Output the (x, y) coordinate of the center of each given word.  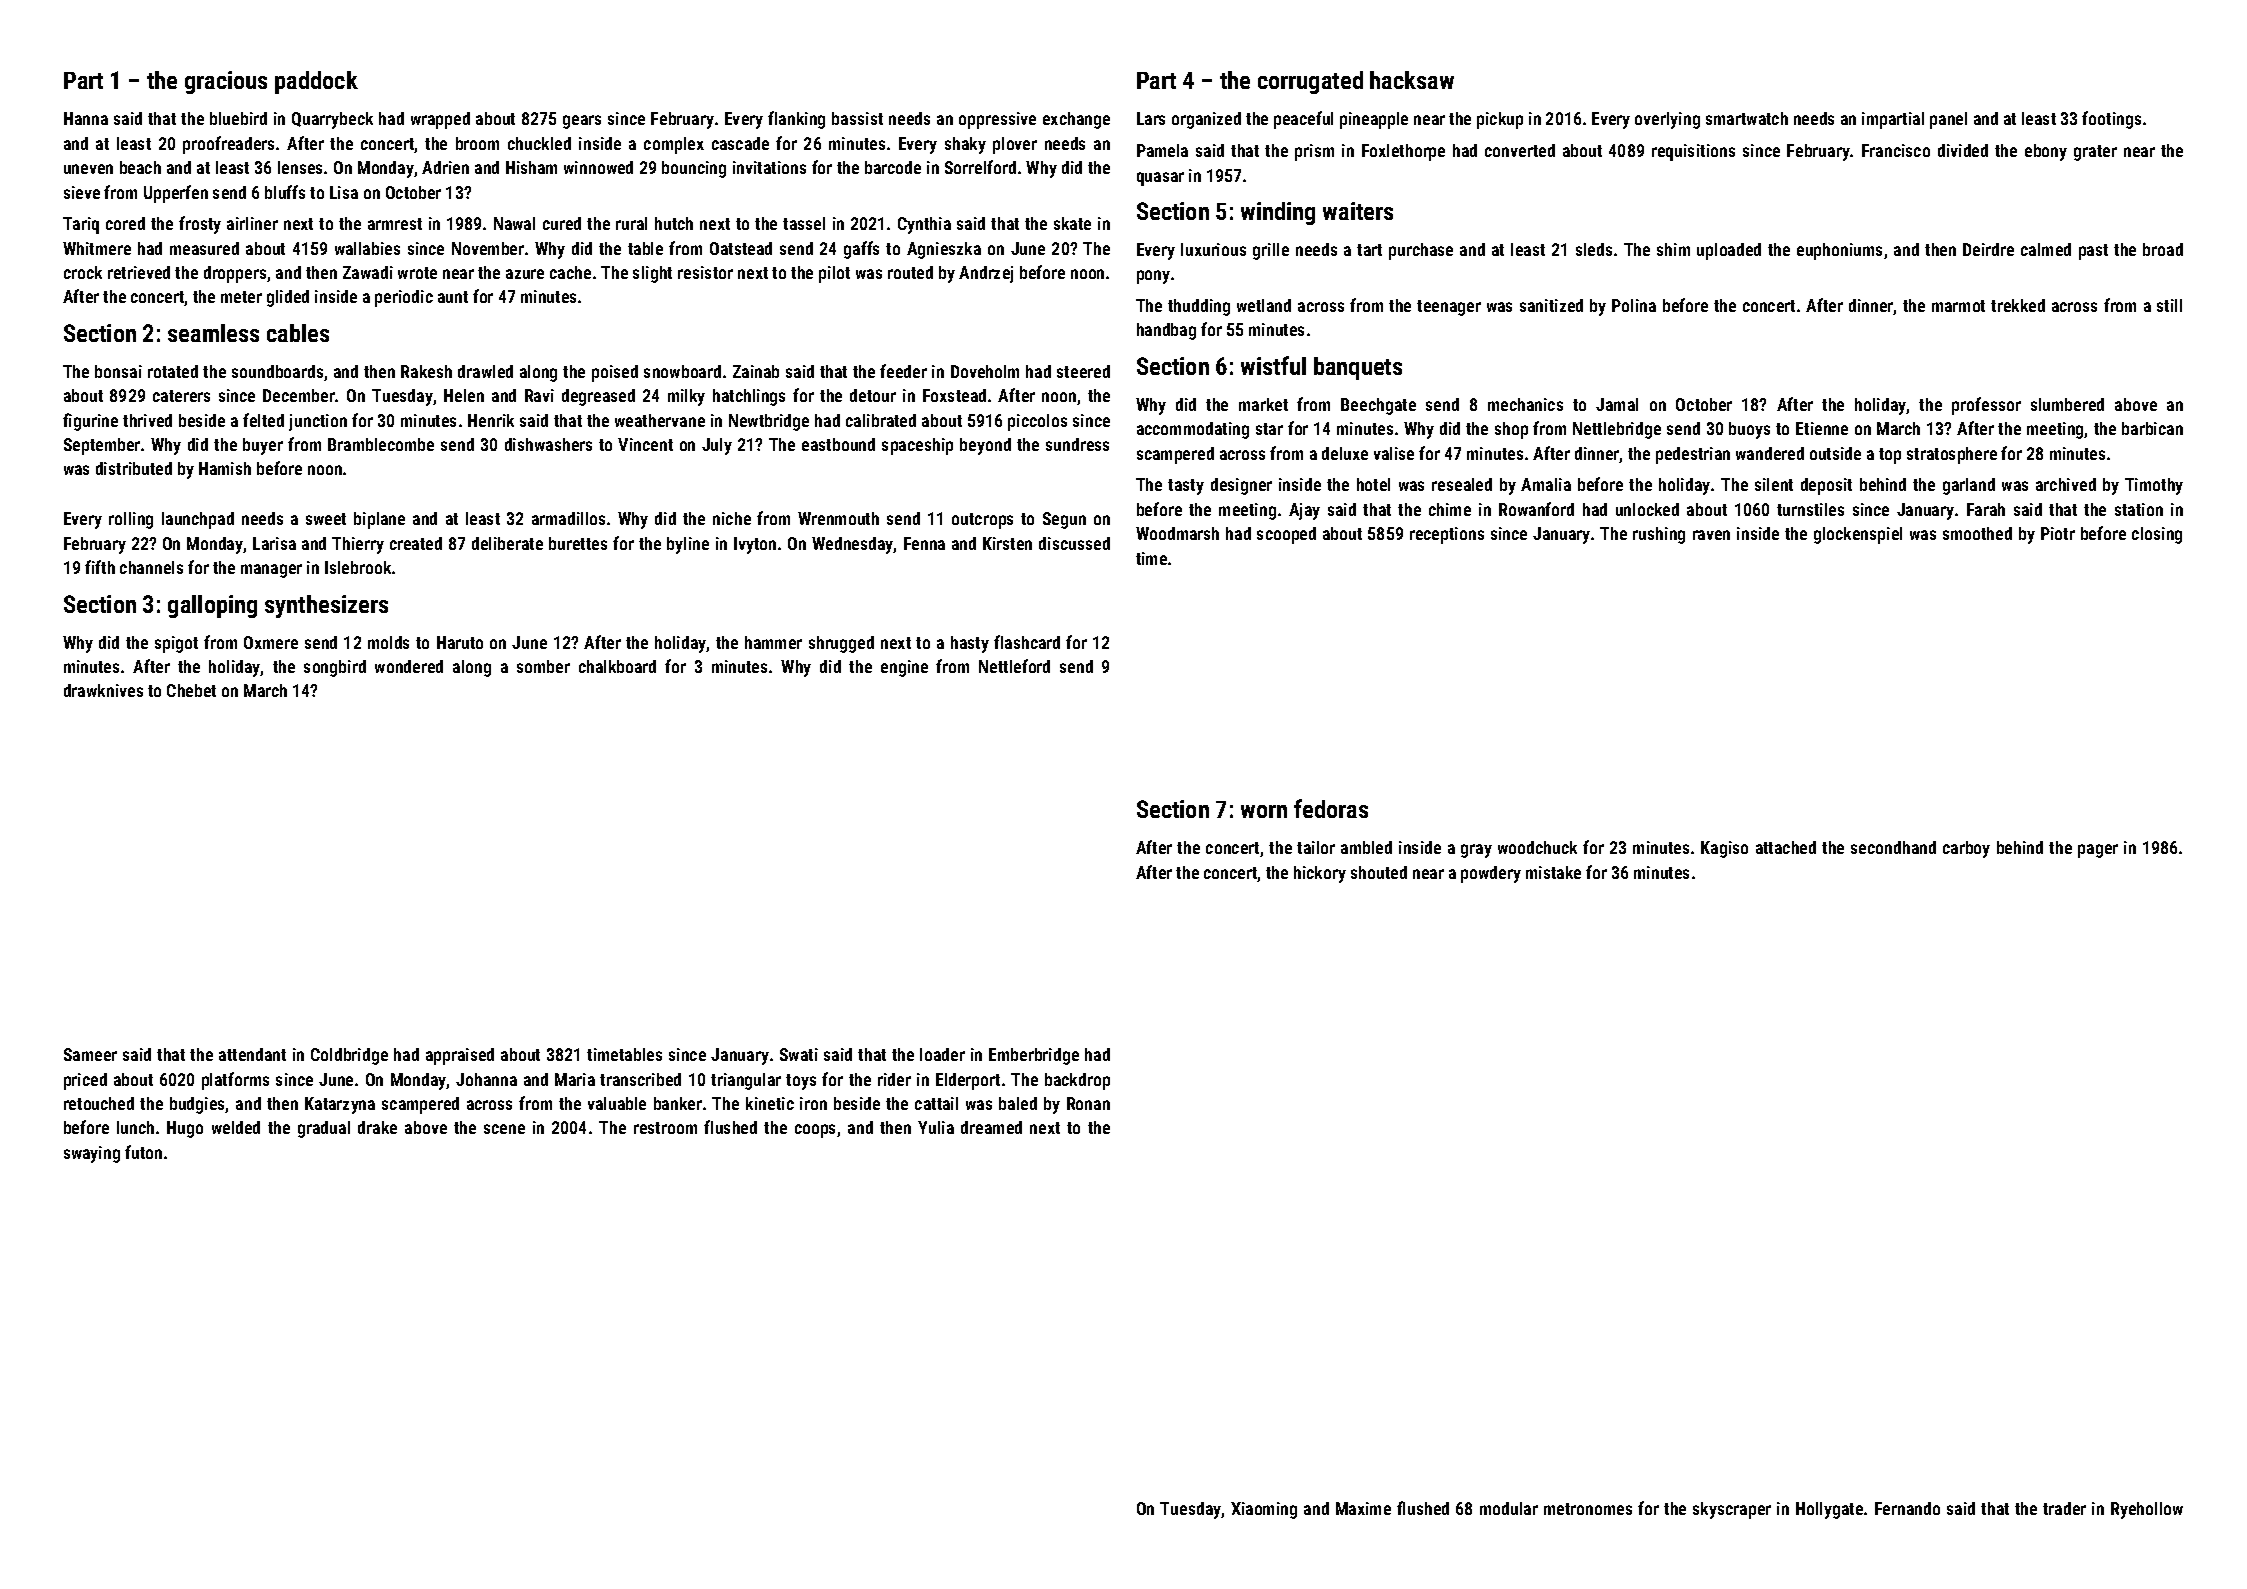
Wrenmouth (838, 518)
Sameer (90, 1054)
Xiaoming (1264, 1510)
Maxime (1363, 1508)
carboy (1966, 849)
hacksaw (1412, 80)
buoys (1749, 430)
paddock (316, 82)
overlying (1667, 120)
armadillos (568, 518)
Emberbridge (1034, 1056)
